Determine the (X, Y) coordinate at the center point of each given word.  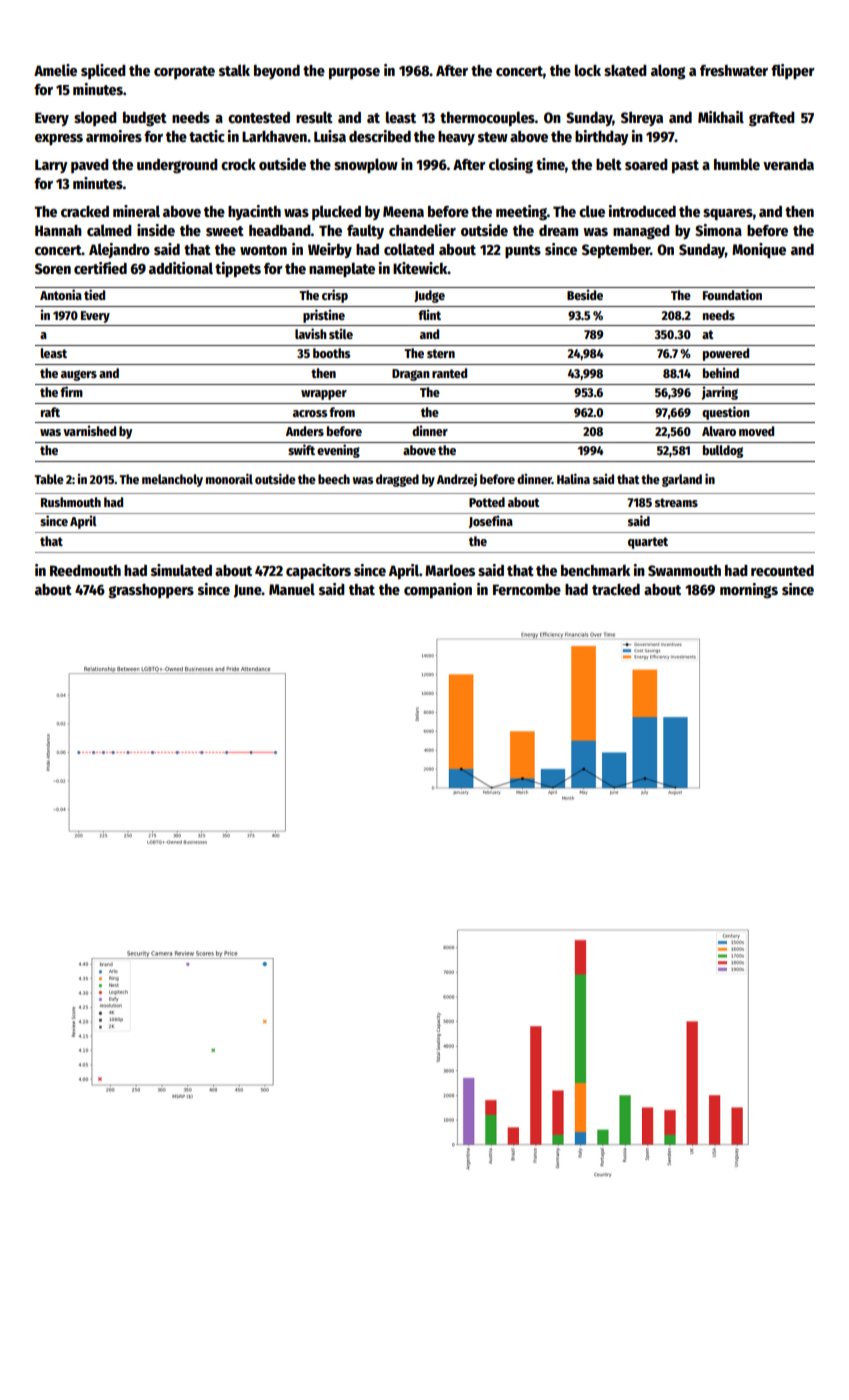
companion (438, 590)
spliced (103, 71)
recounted (782, 570)
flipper (793, 71)
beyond (277, 72)
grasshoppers (151, 591)
